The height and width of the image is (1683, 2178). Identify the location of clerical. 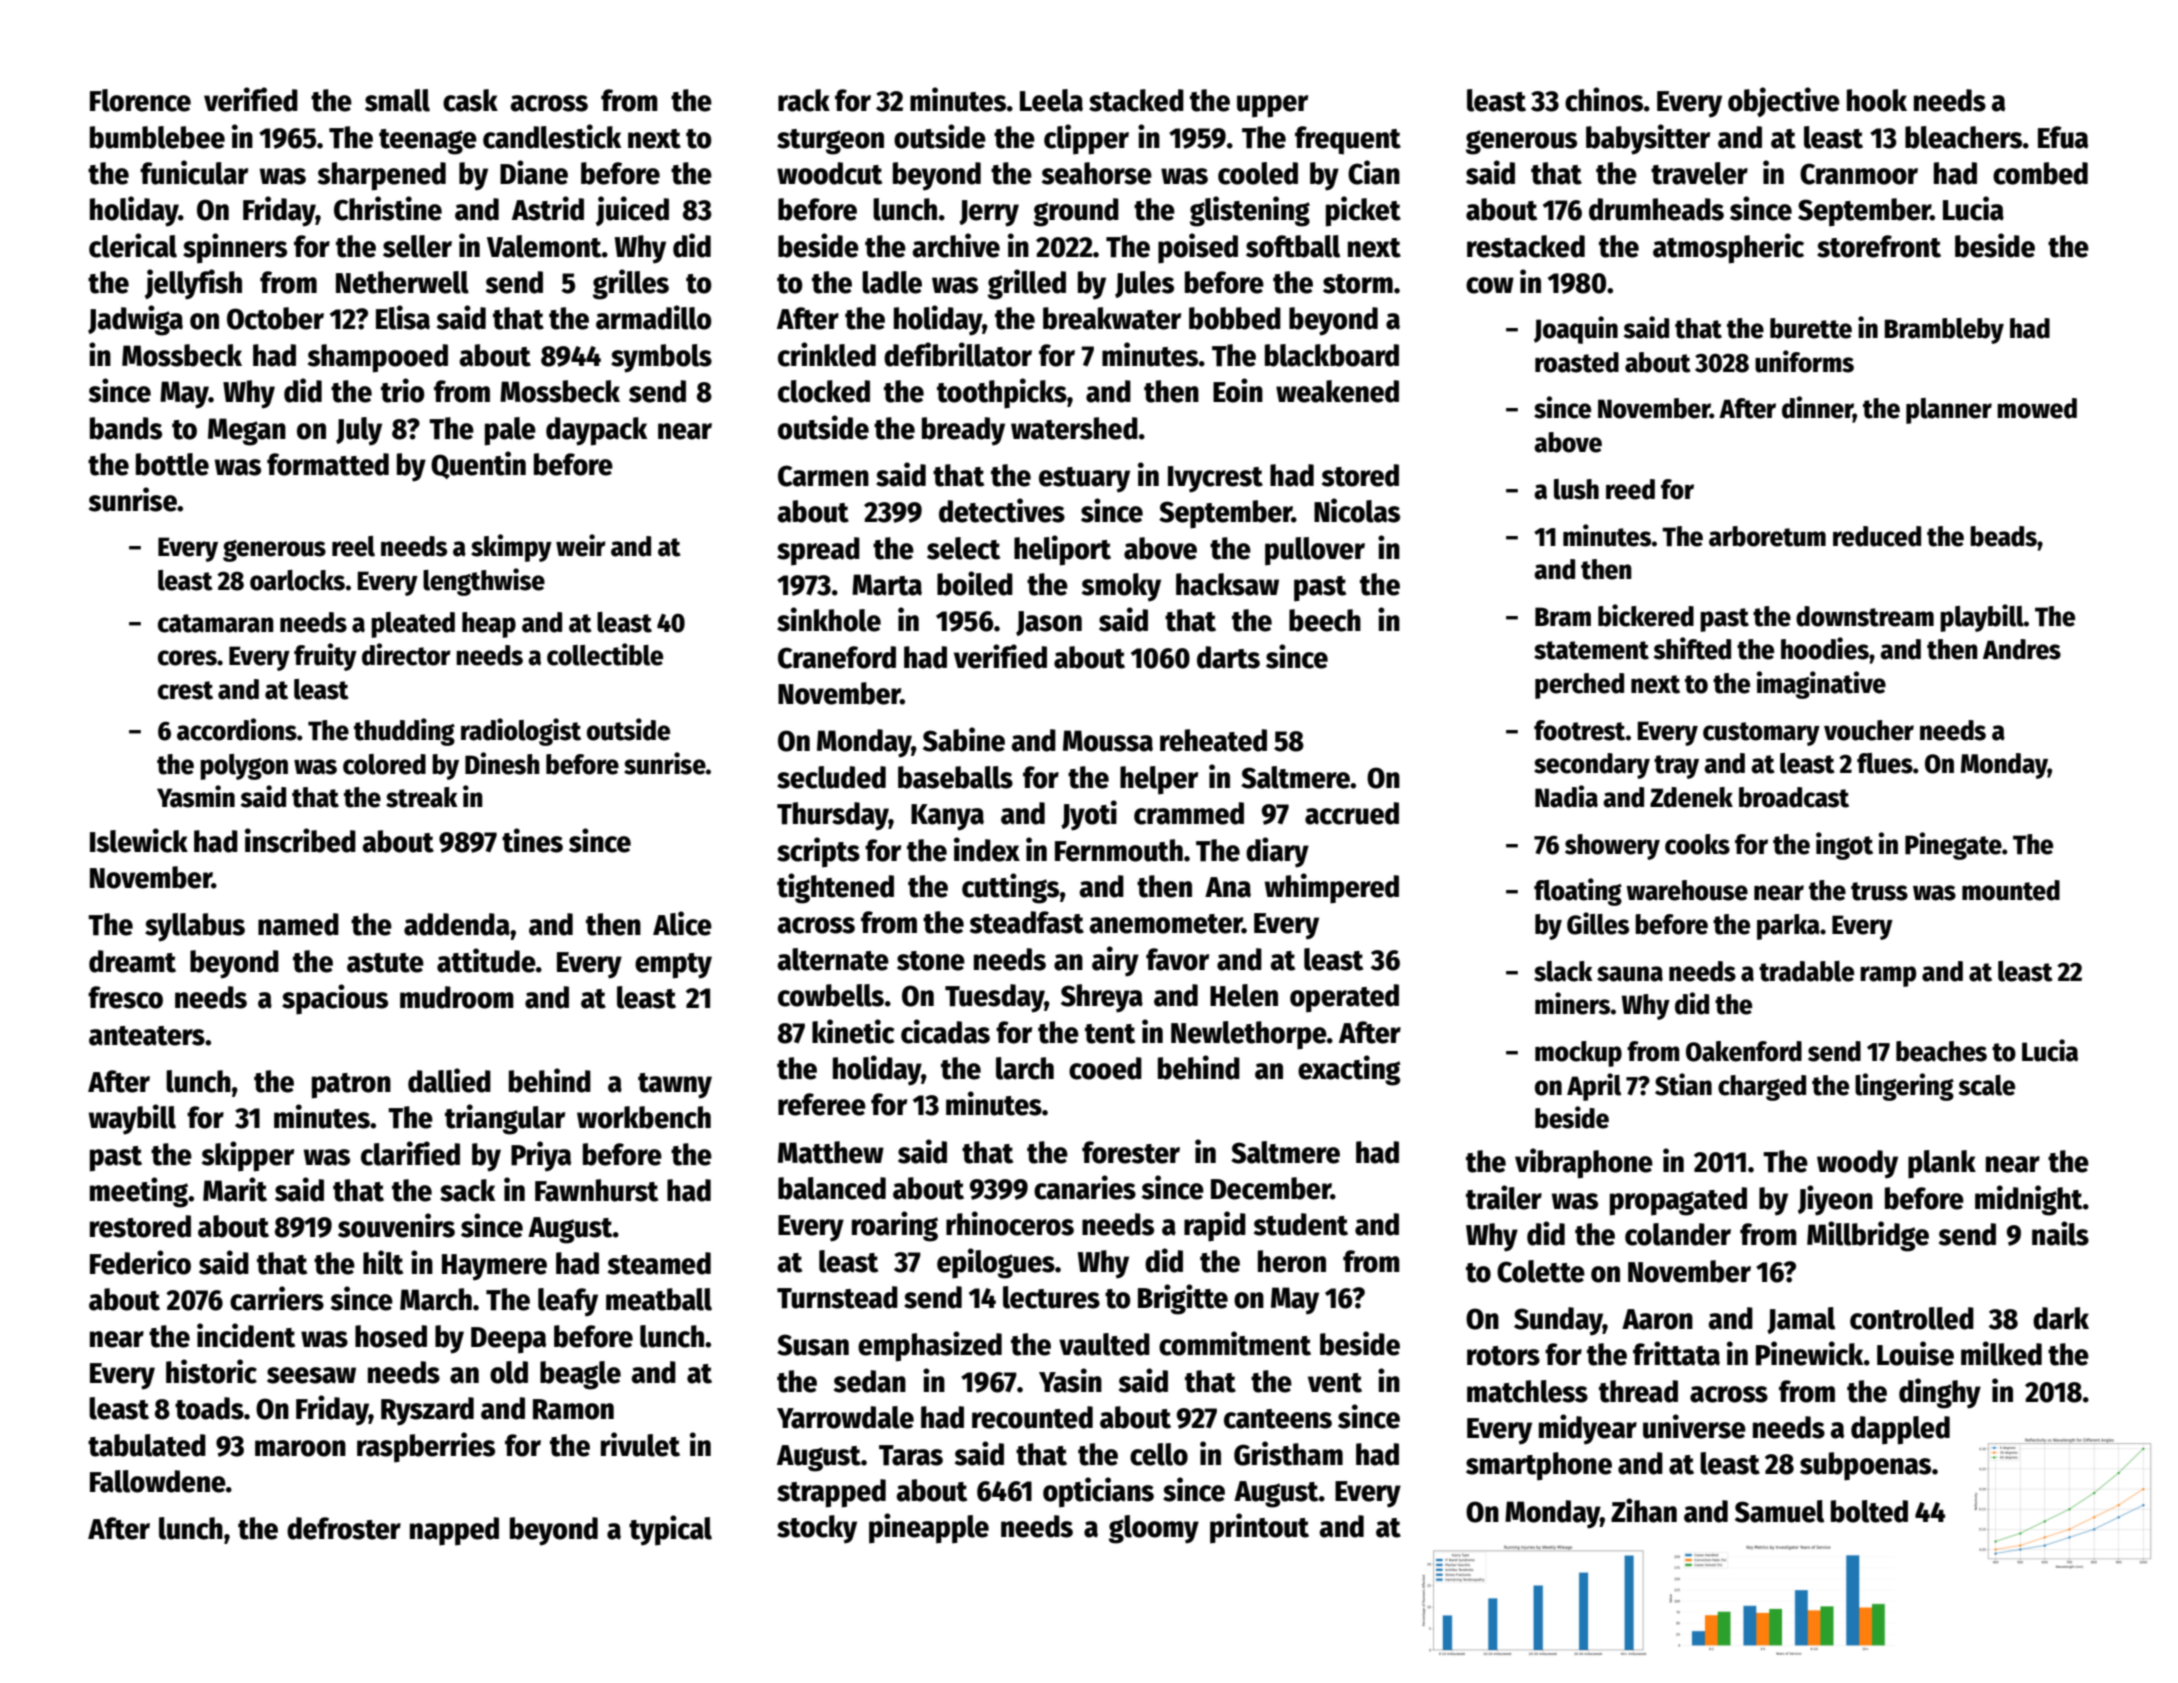
(133, 245).
